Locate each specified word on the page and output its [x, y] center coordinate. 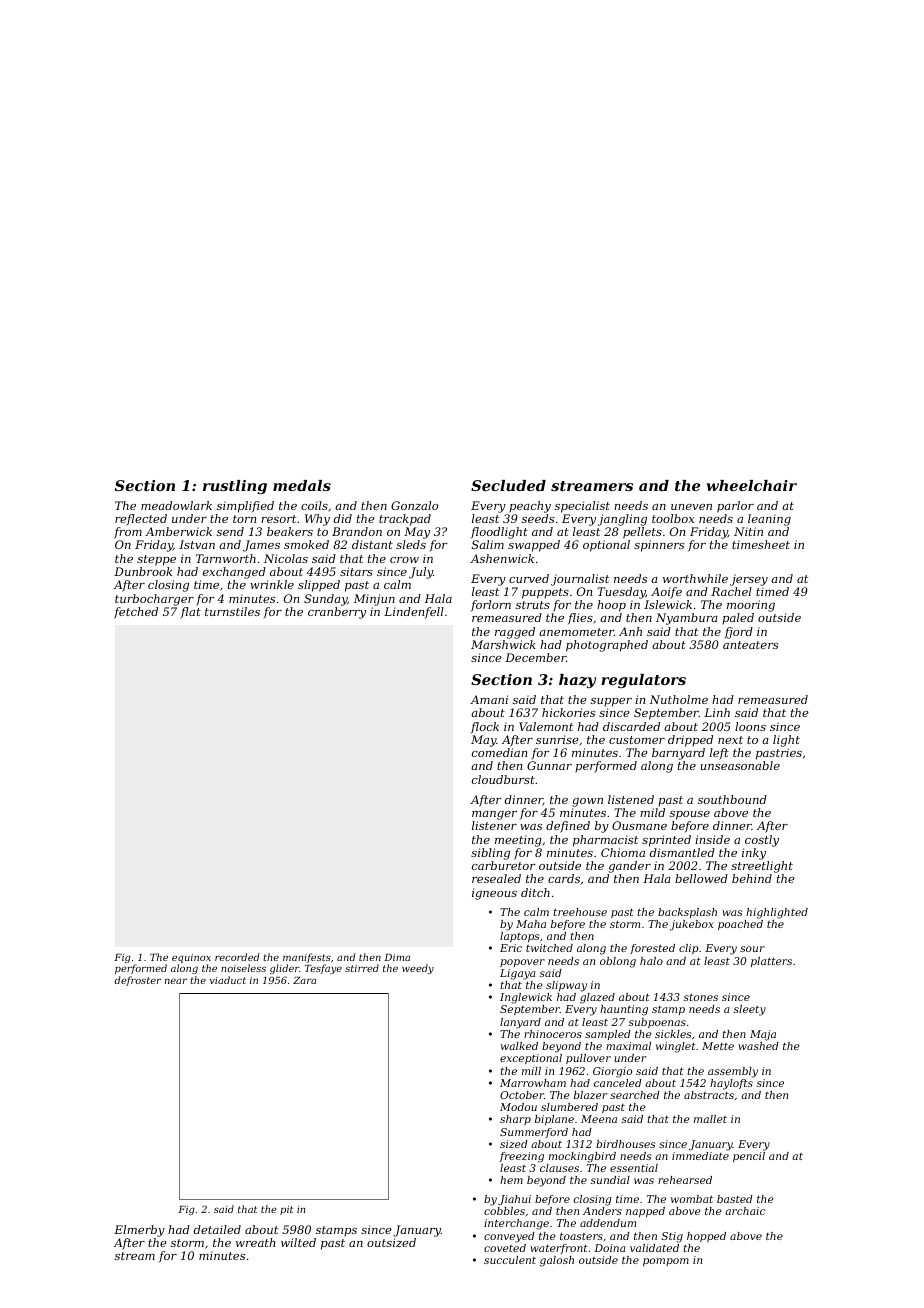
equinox [191, 958]
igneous [494, 894]
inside [712, 839]
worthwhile [695, 578]
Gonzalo [414, 505]
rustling [235, 487]
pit [286, 1210]
